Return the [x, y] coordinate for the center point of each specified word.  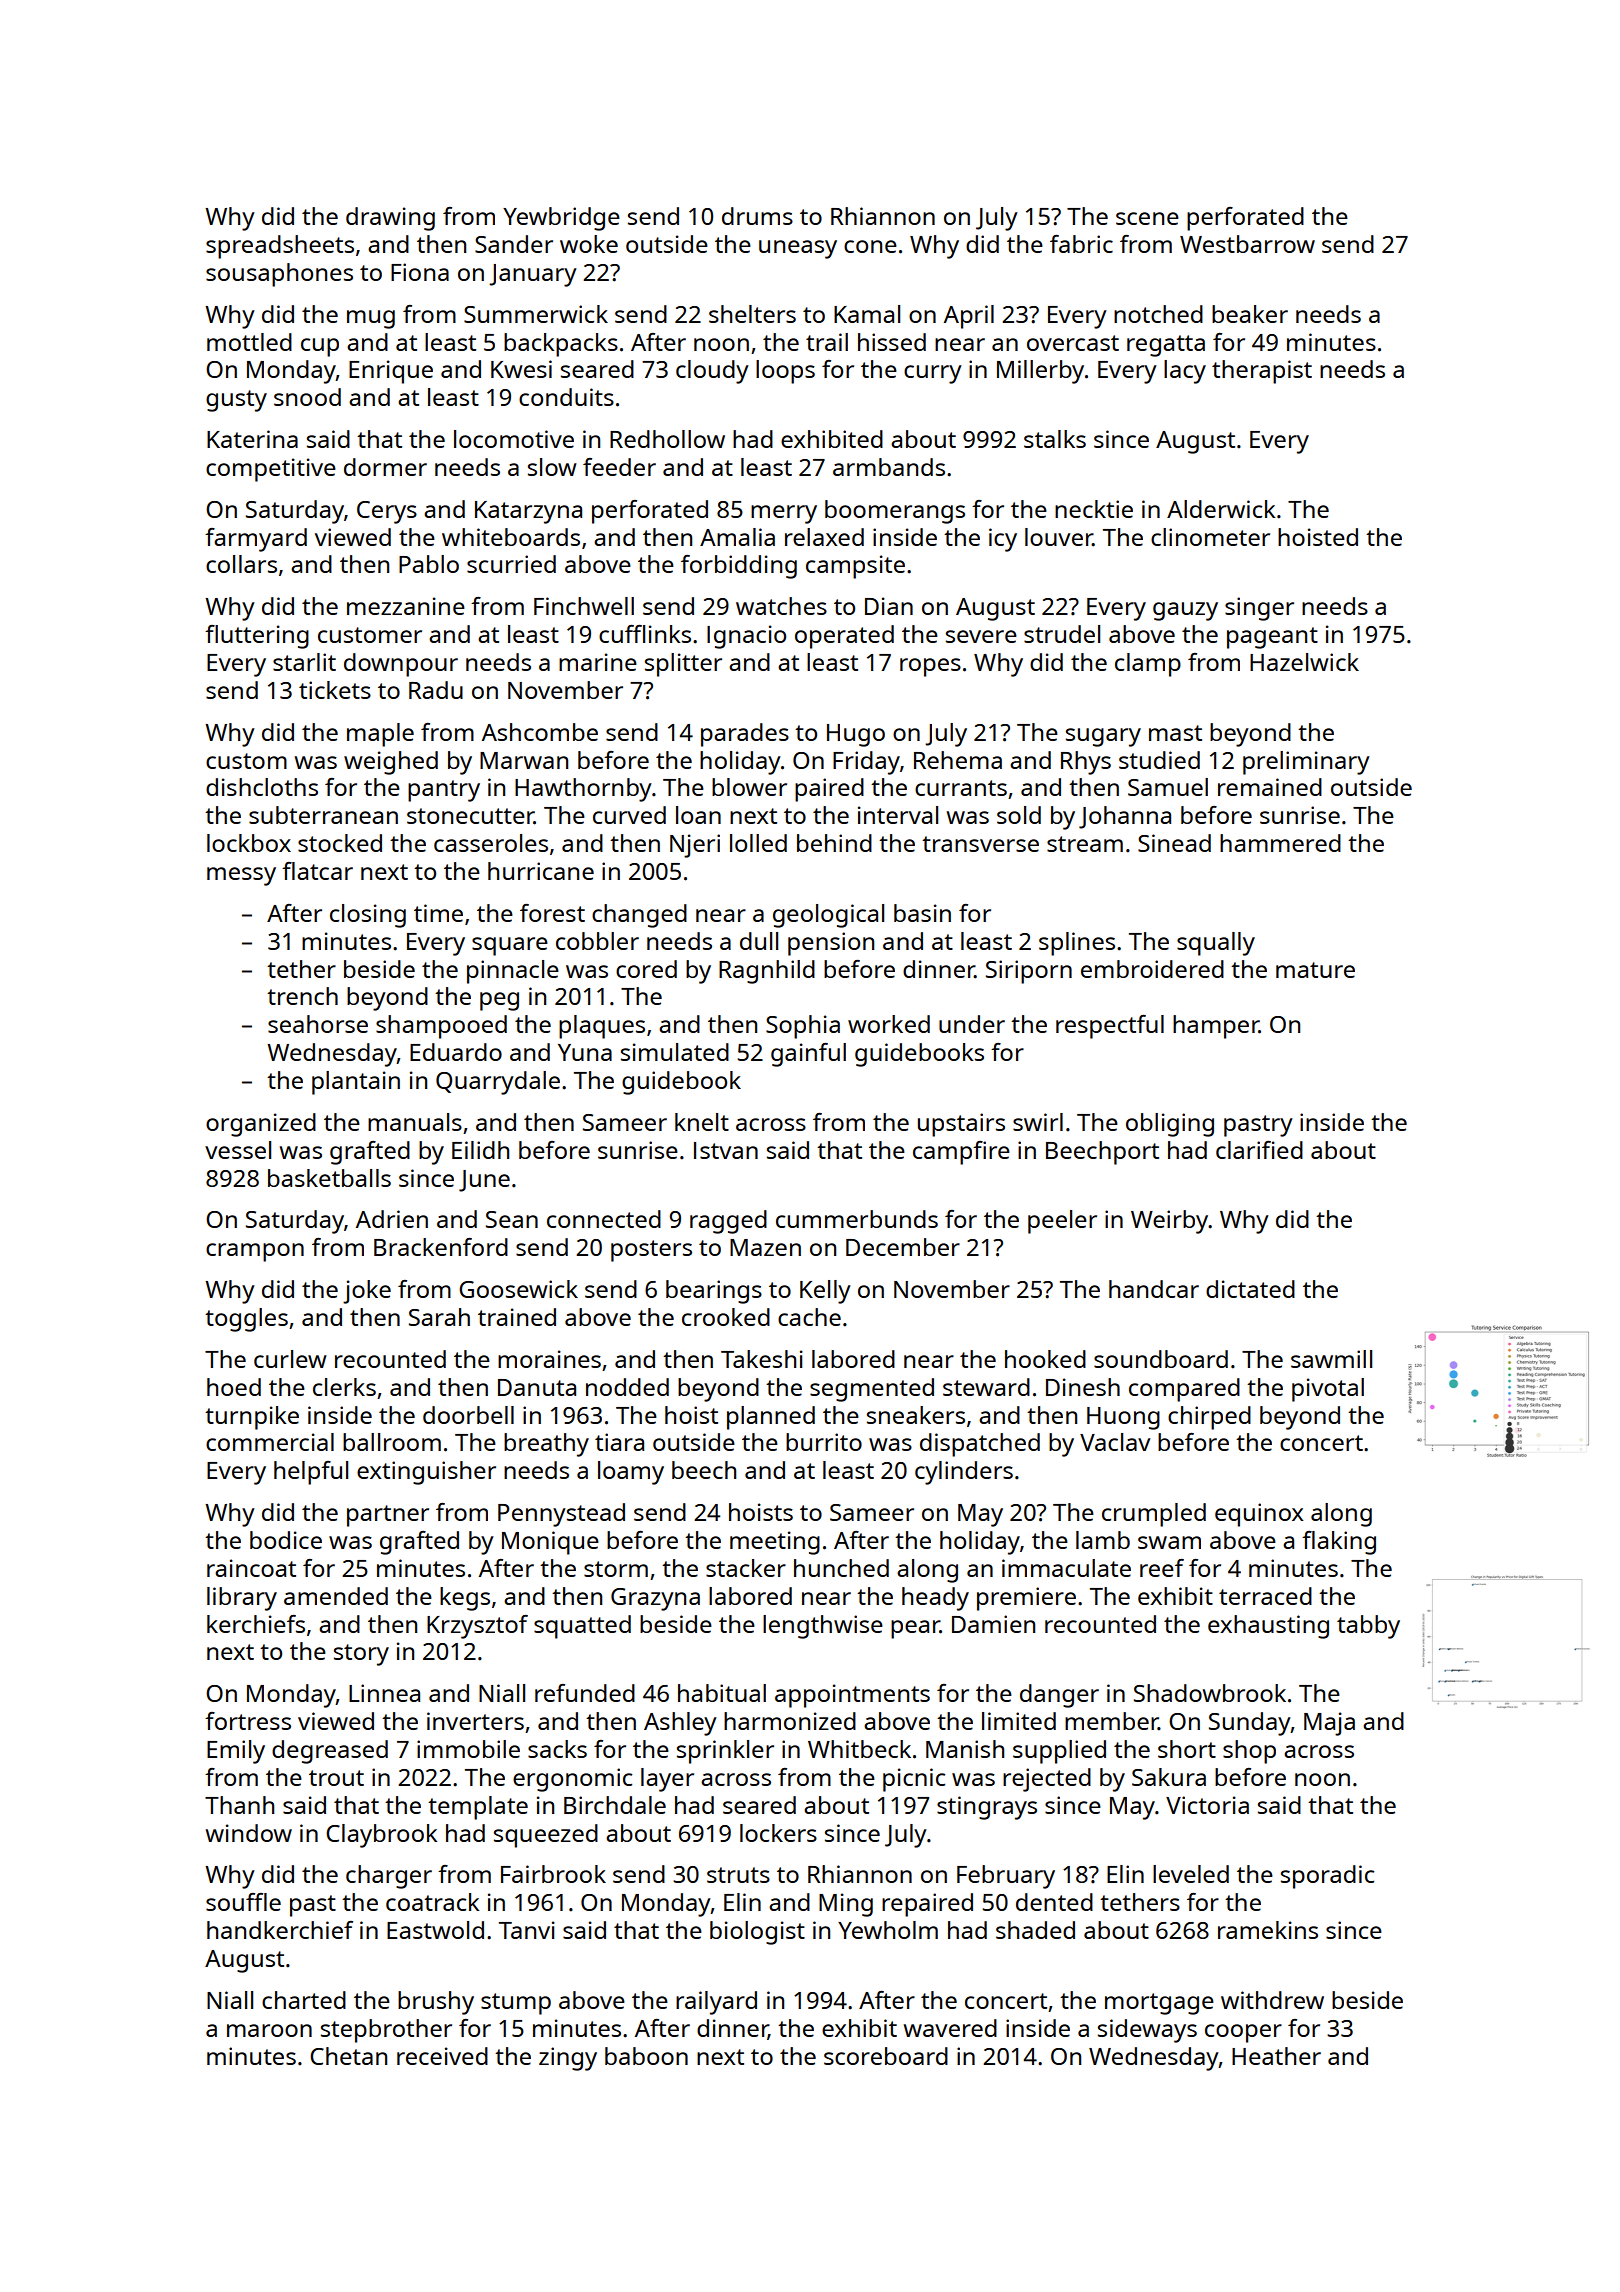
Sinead [1174, 843]
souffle [243, 1902]
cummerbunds [857, 1219]
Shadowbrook [1210, 1693]
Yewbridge [561, 219]
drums [757, 216]
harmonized [790, 1721]
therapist [1262, 372]
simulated [675, 1052]
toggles [246, 1320]
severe [981, 636]
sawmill [1331, 1359]
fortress [248, 1721]
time [438, 913]
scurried [511, 564]
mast [1175, 733]
